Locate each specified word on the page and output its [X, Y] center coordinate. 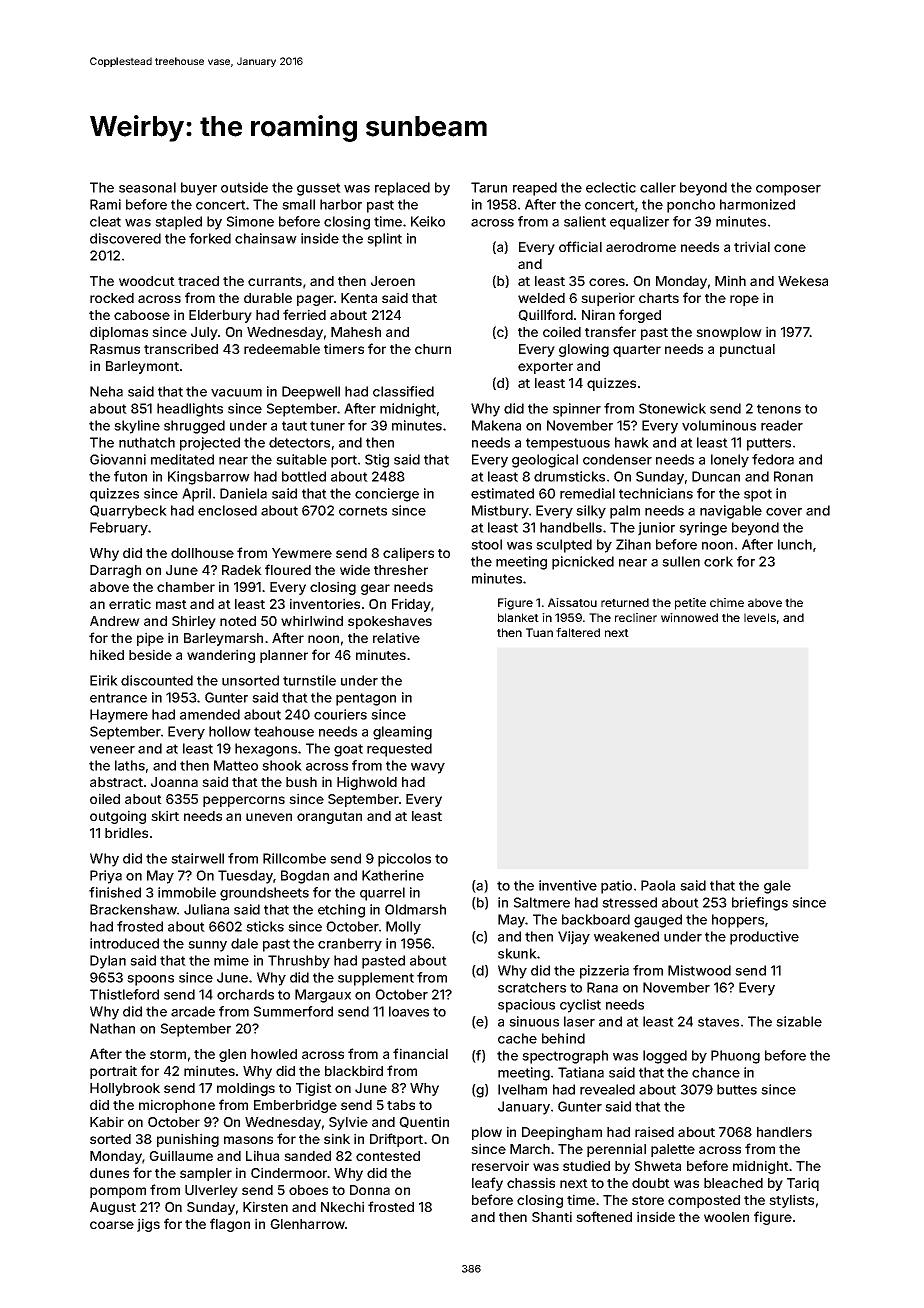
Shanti [552, 1216]
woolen [726, 1217]
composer [788, 190]
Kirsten [265, 1206]
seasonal [147, 187]
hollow [230, 731]
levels [760, 617]
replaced [402, 189]
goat [348, 750]
